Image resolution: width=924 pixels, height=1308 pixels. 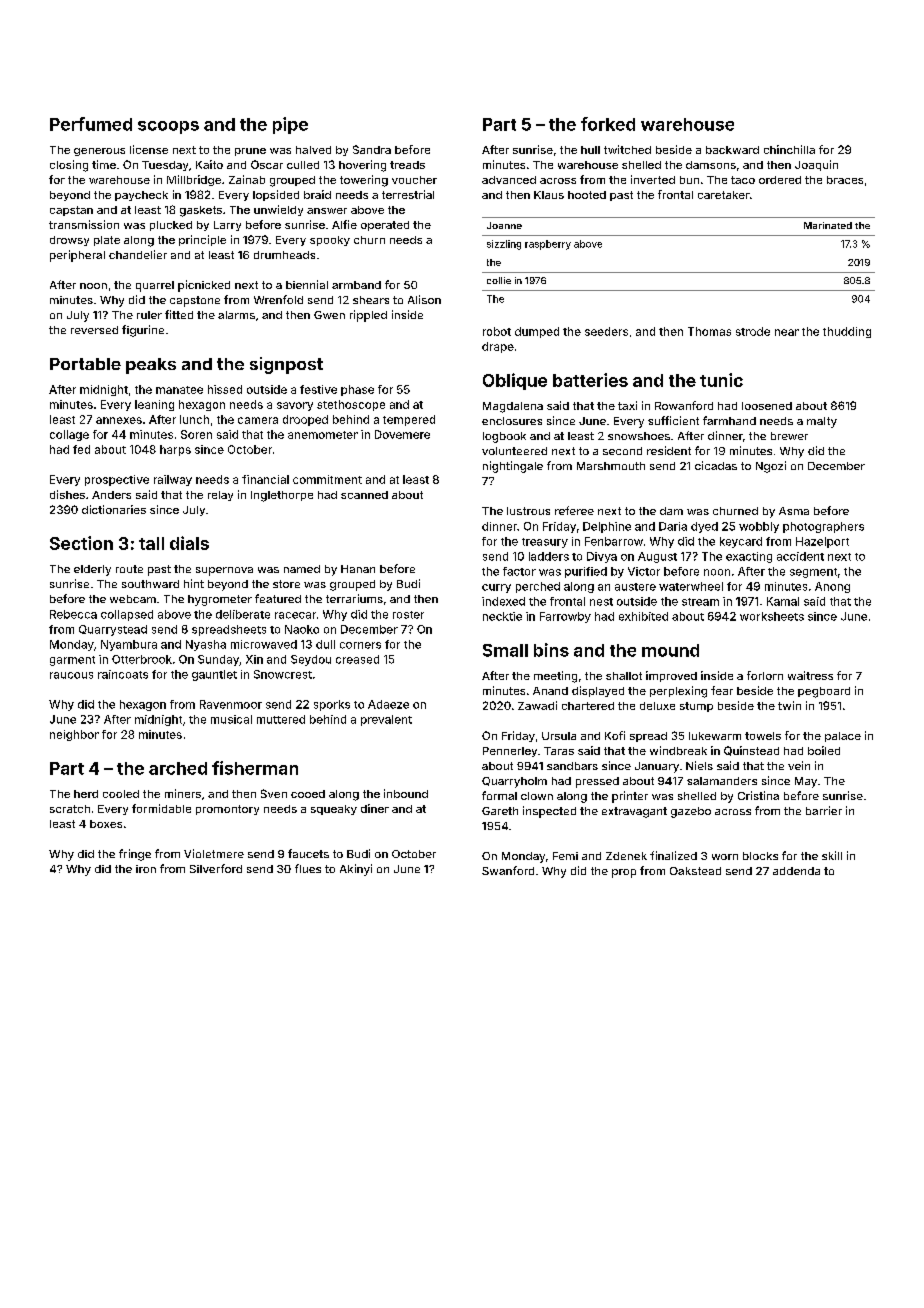 I want to click on backward, so click(x=732, y=150).
